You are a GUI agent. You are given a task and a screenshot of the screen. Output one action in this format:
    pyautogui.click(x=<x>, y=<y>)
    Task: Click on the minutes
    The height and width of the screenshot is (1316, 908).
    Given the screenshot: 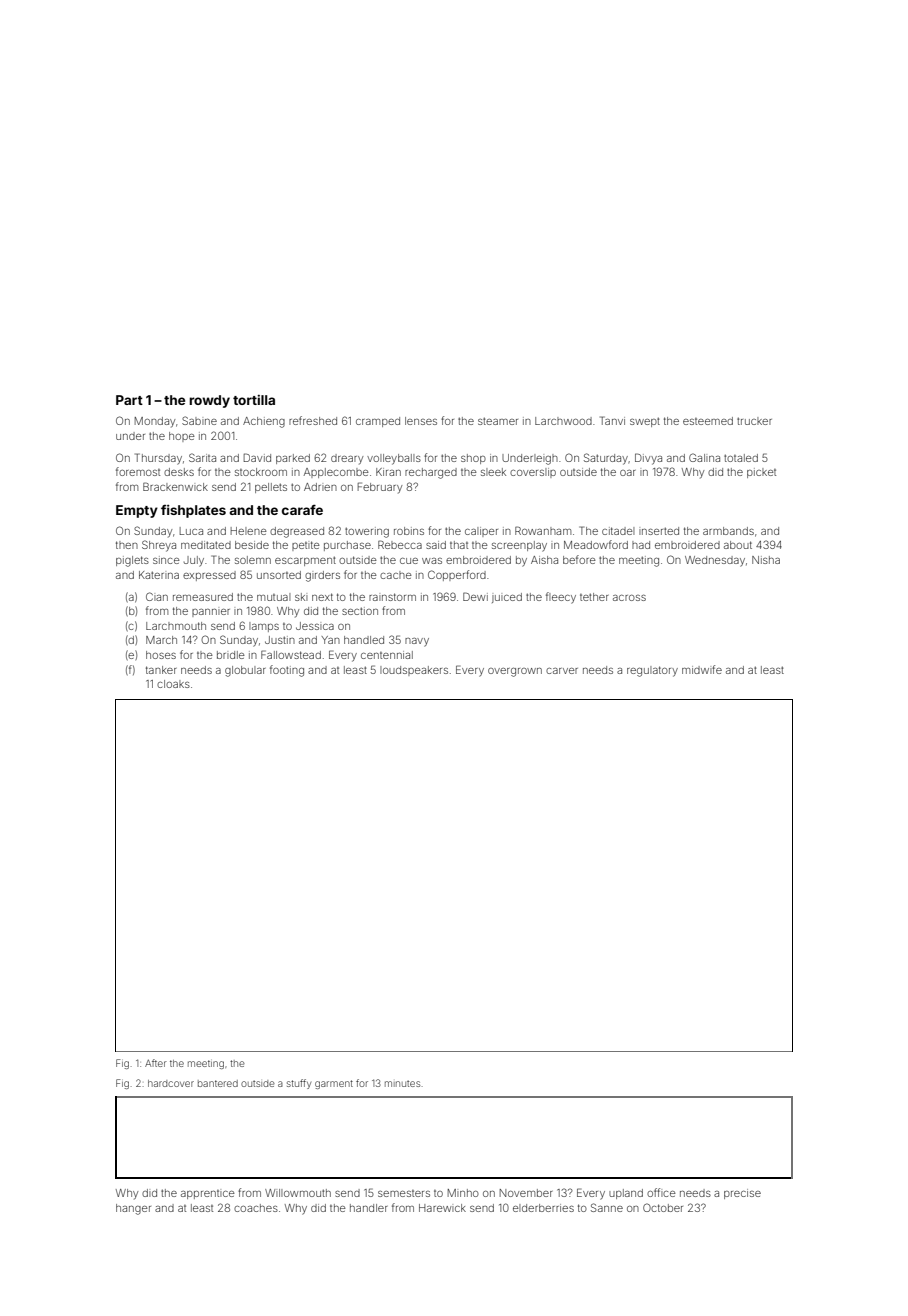 What is the action you would take?
    pyautogui.click(x=402, y=1083)
